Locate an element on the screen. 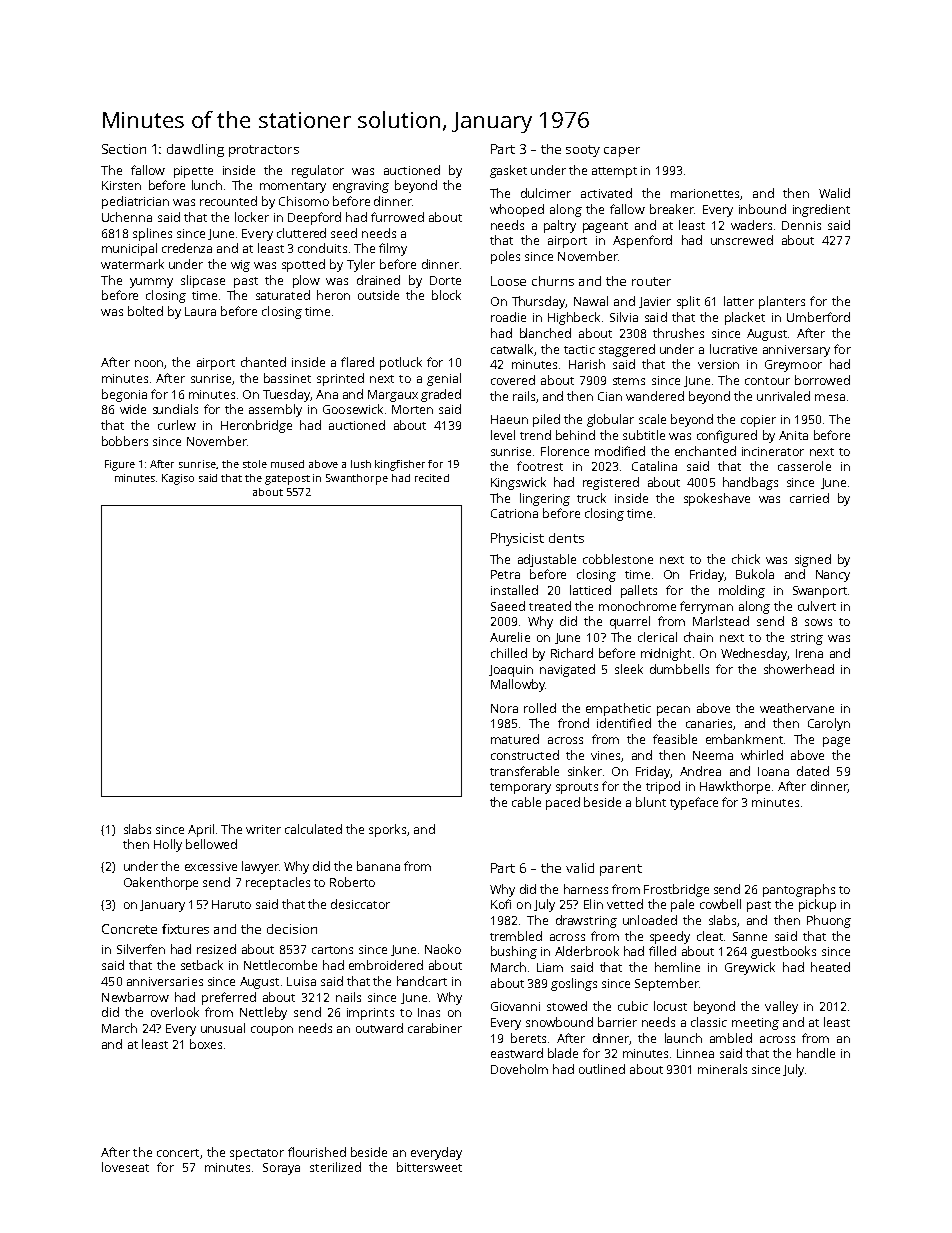 This screenshot has width=952, height=1233. concert is located at coordinates (178, 1153).
